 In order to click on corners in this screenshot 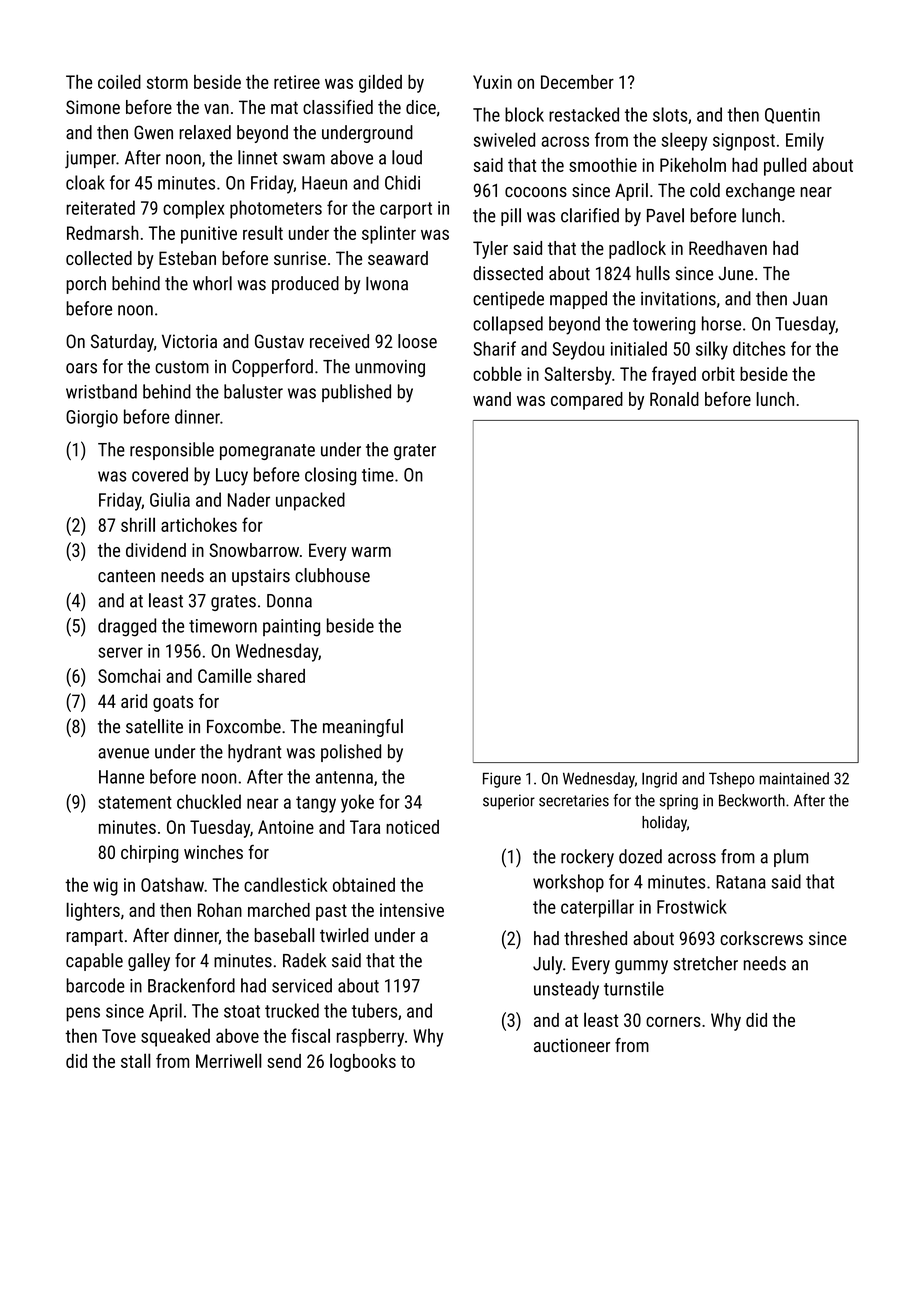, I will do `click(673, 1022)`.
